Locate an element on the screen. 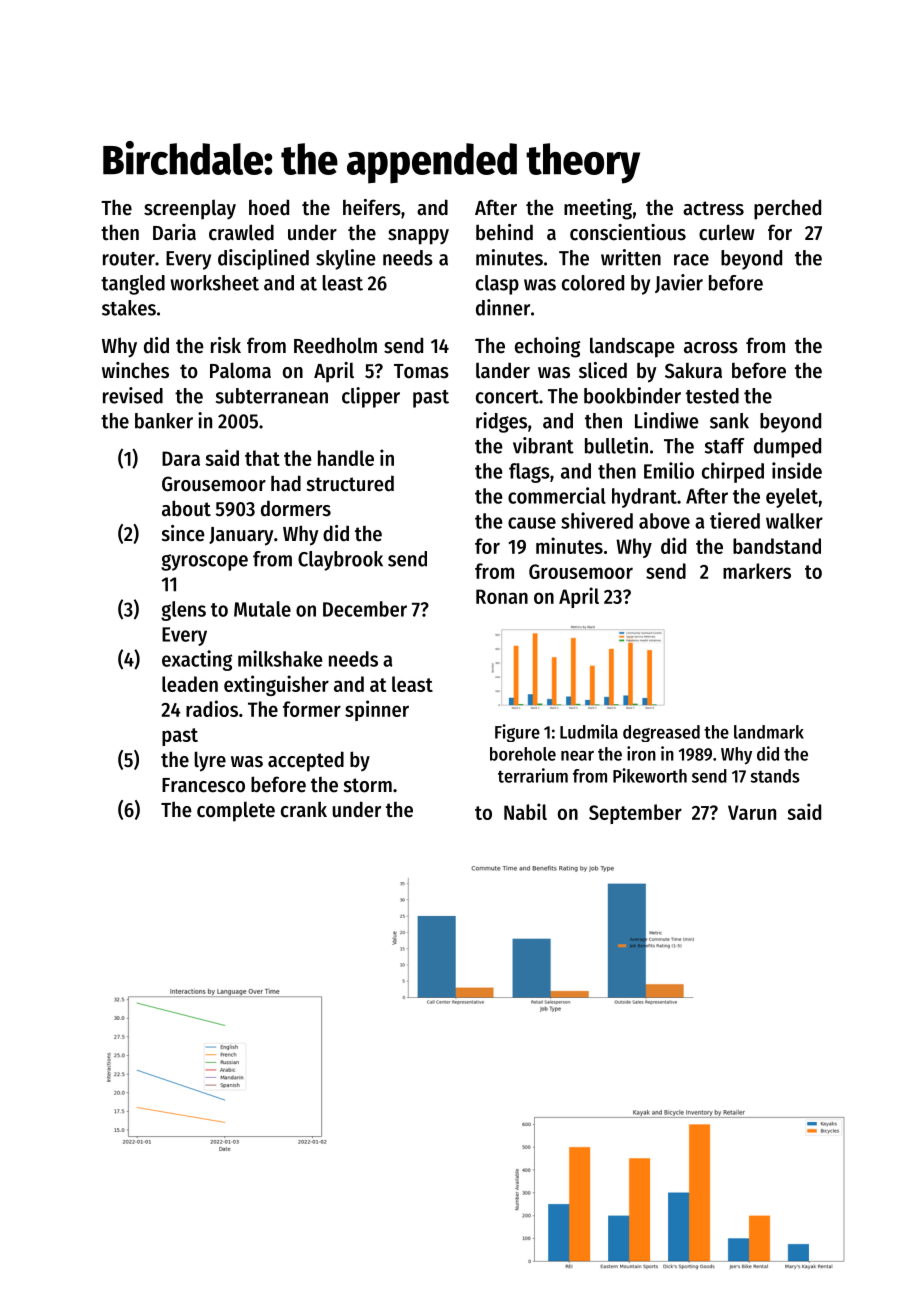 Image resolution: width=924 pixels, height=1314 pixels. leaden is located at coordinates (190, 684).
